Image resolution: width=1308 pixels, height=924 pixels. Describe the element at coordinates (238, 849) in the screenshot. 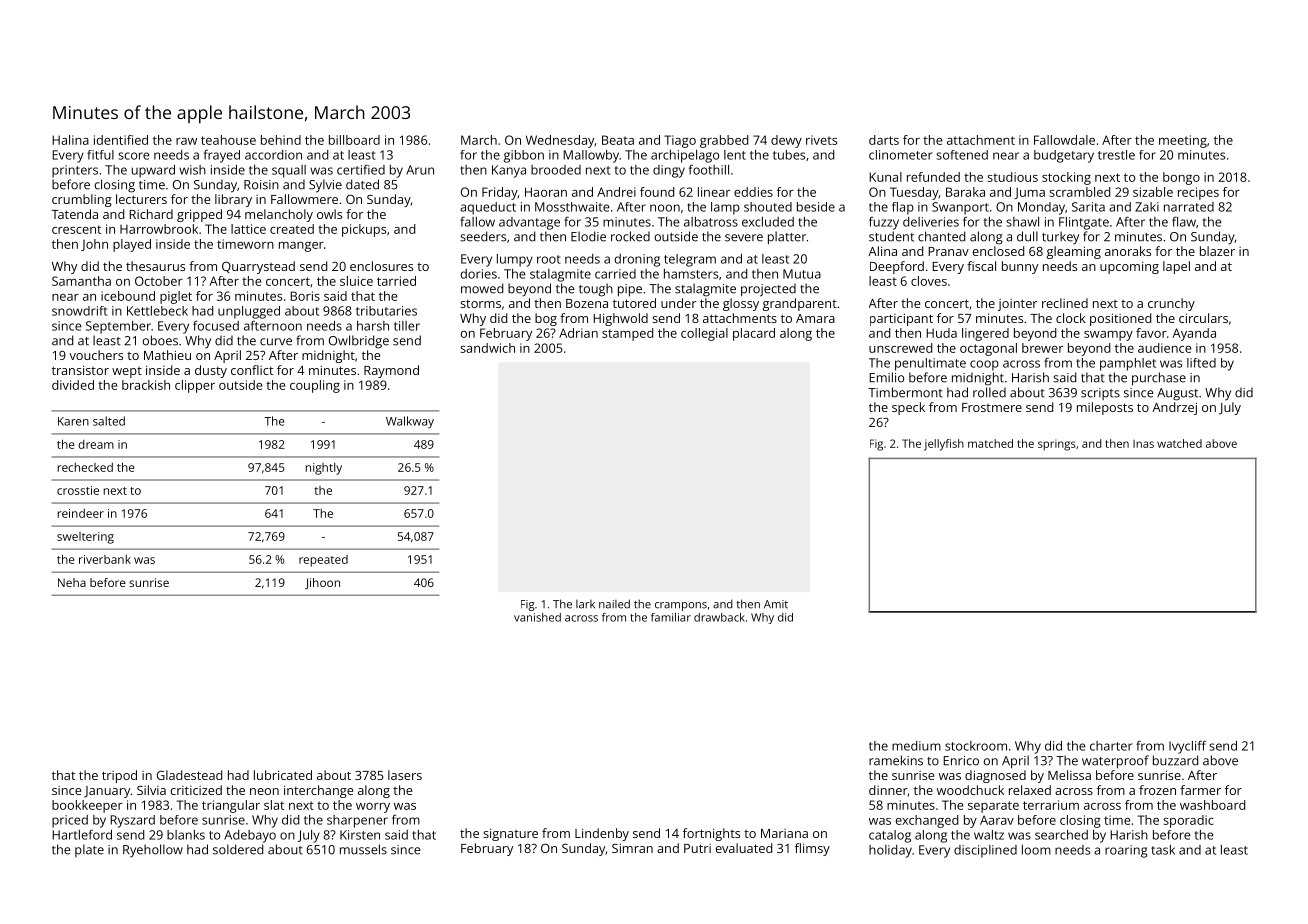

I see `soldered` at that location.
